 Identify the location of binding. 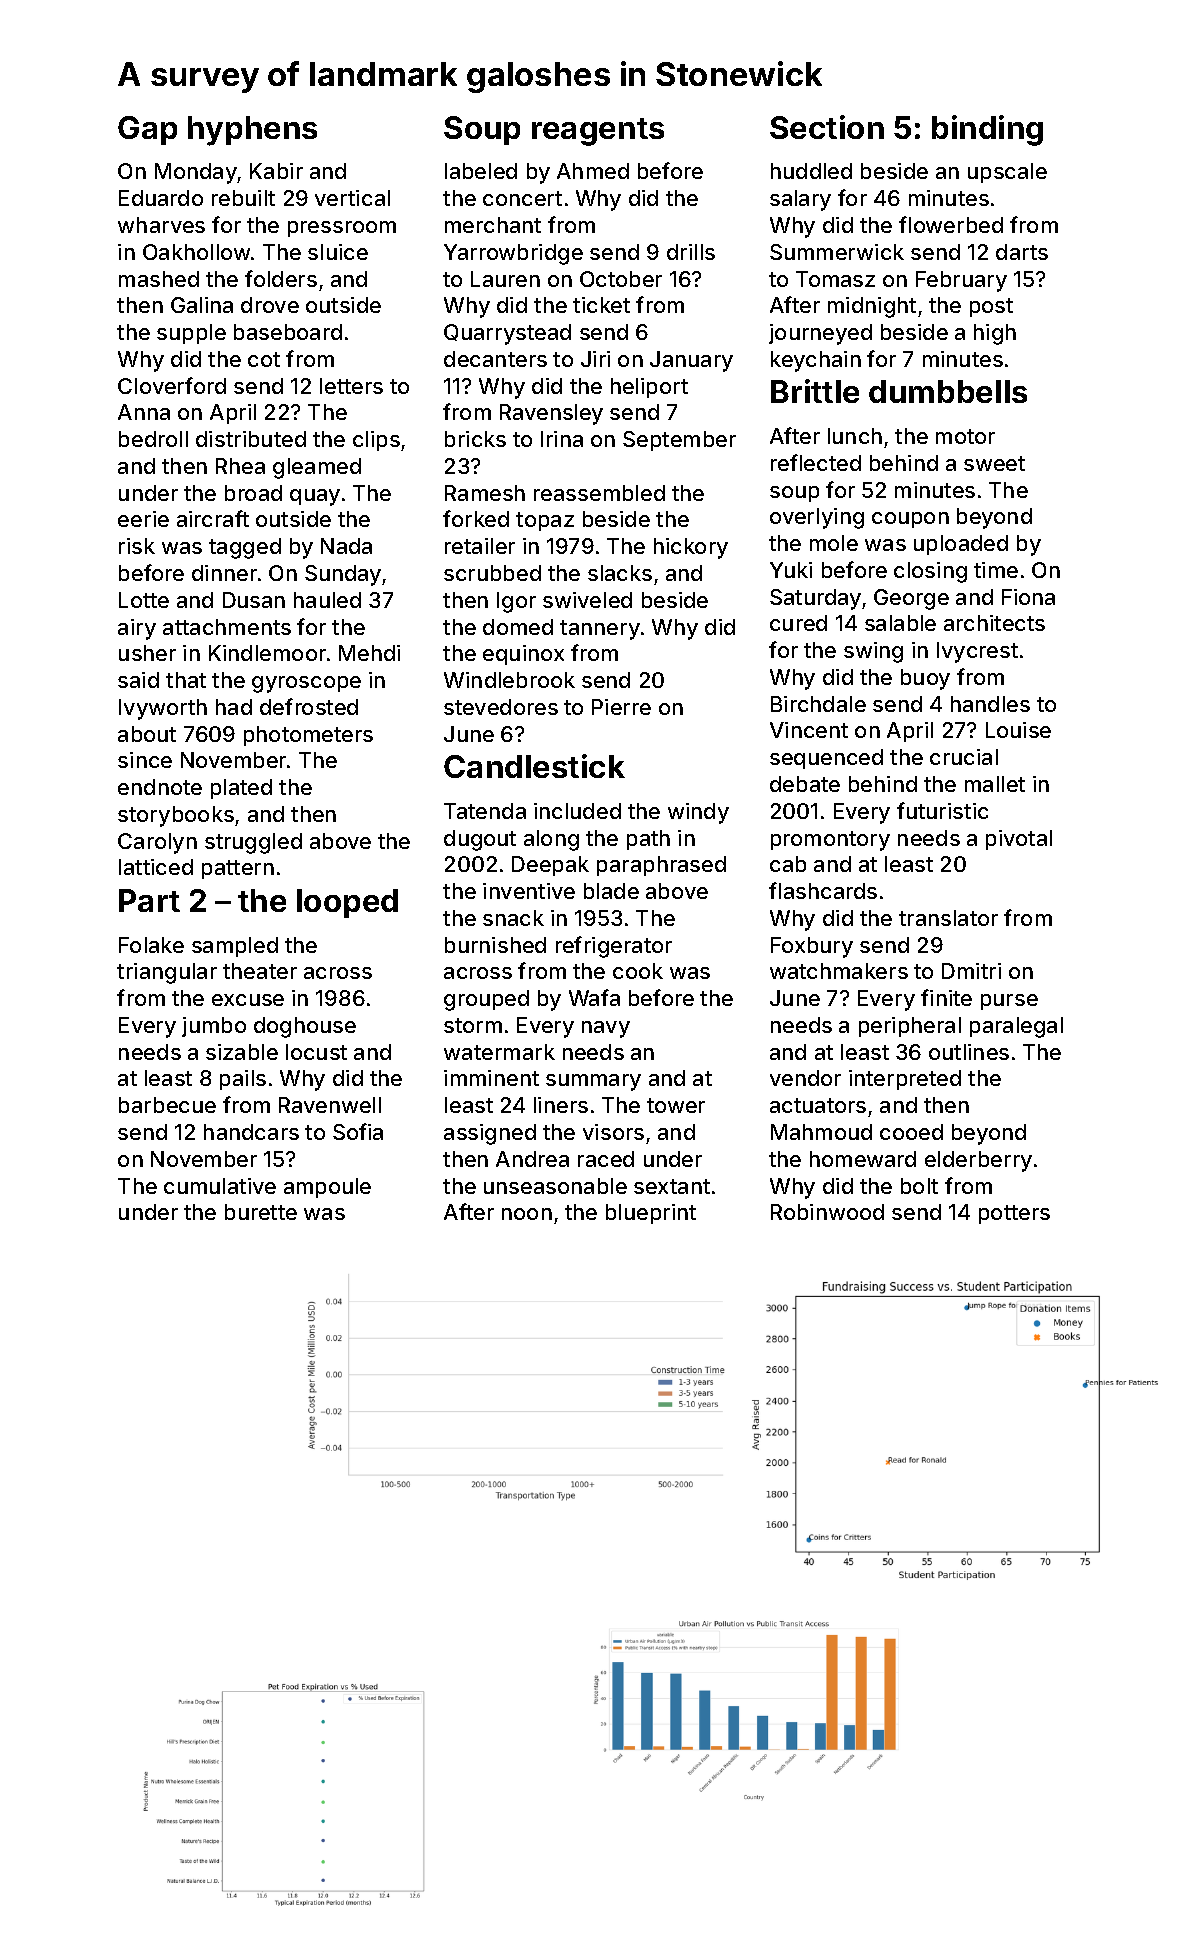
(987, 130).
